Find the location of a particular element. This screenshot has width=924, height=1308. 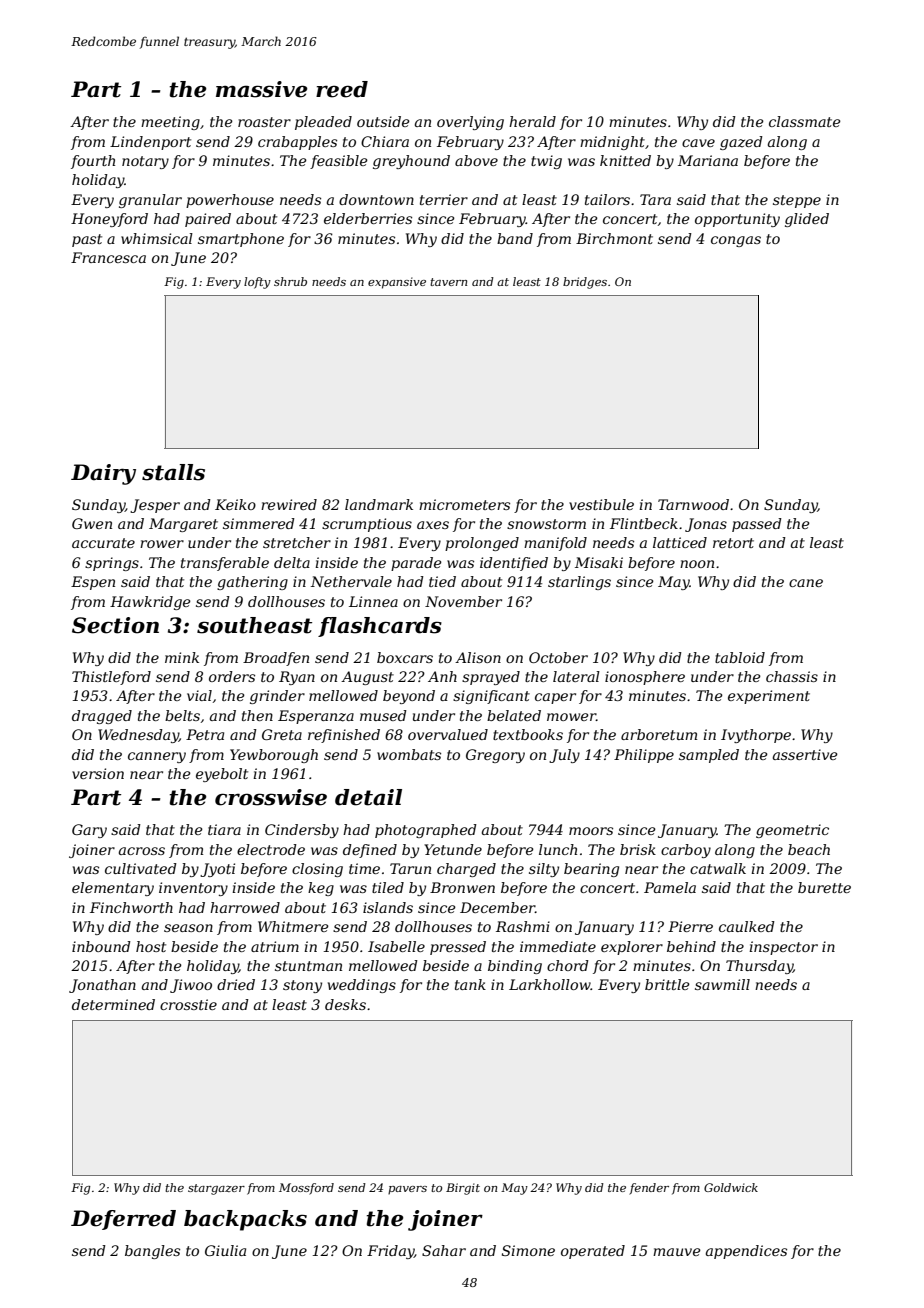

Sahar is located at coordinates (444, 1250).
